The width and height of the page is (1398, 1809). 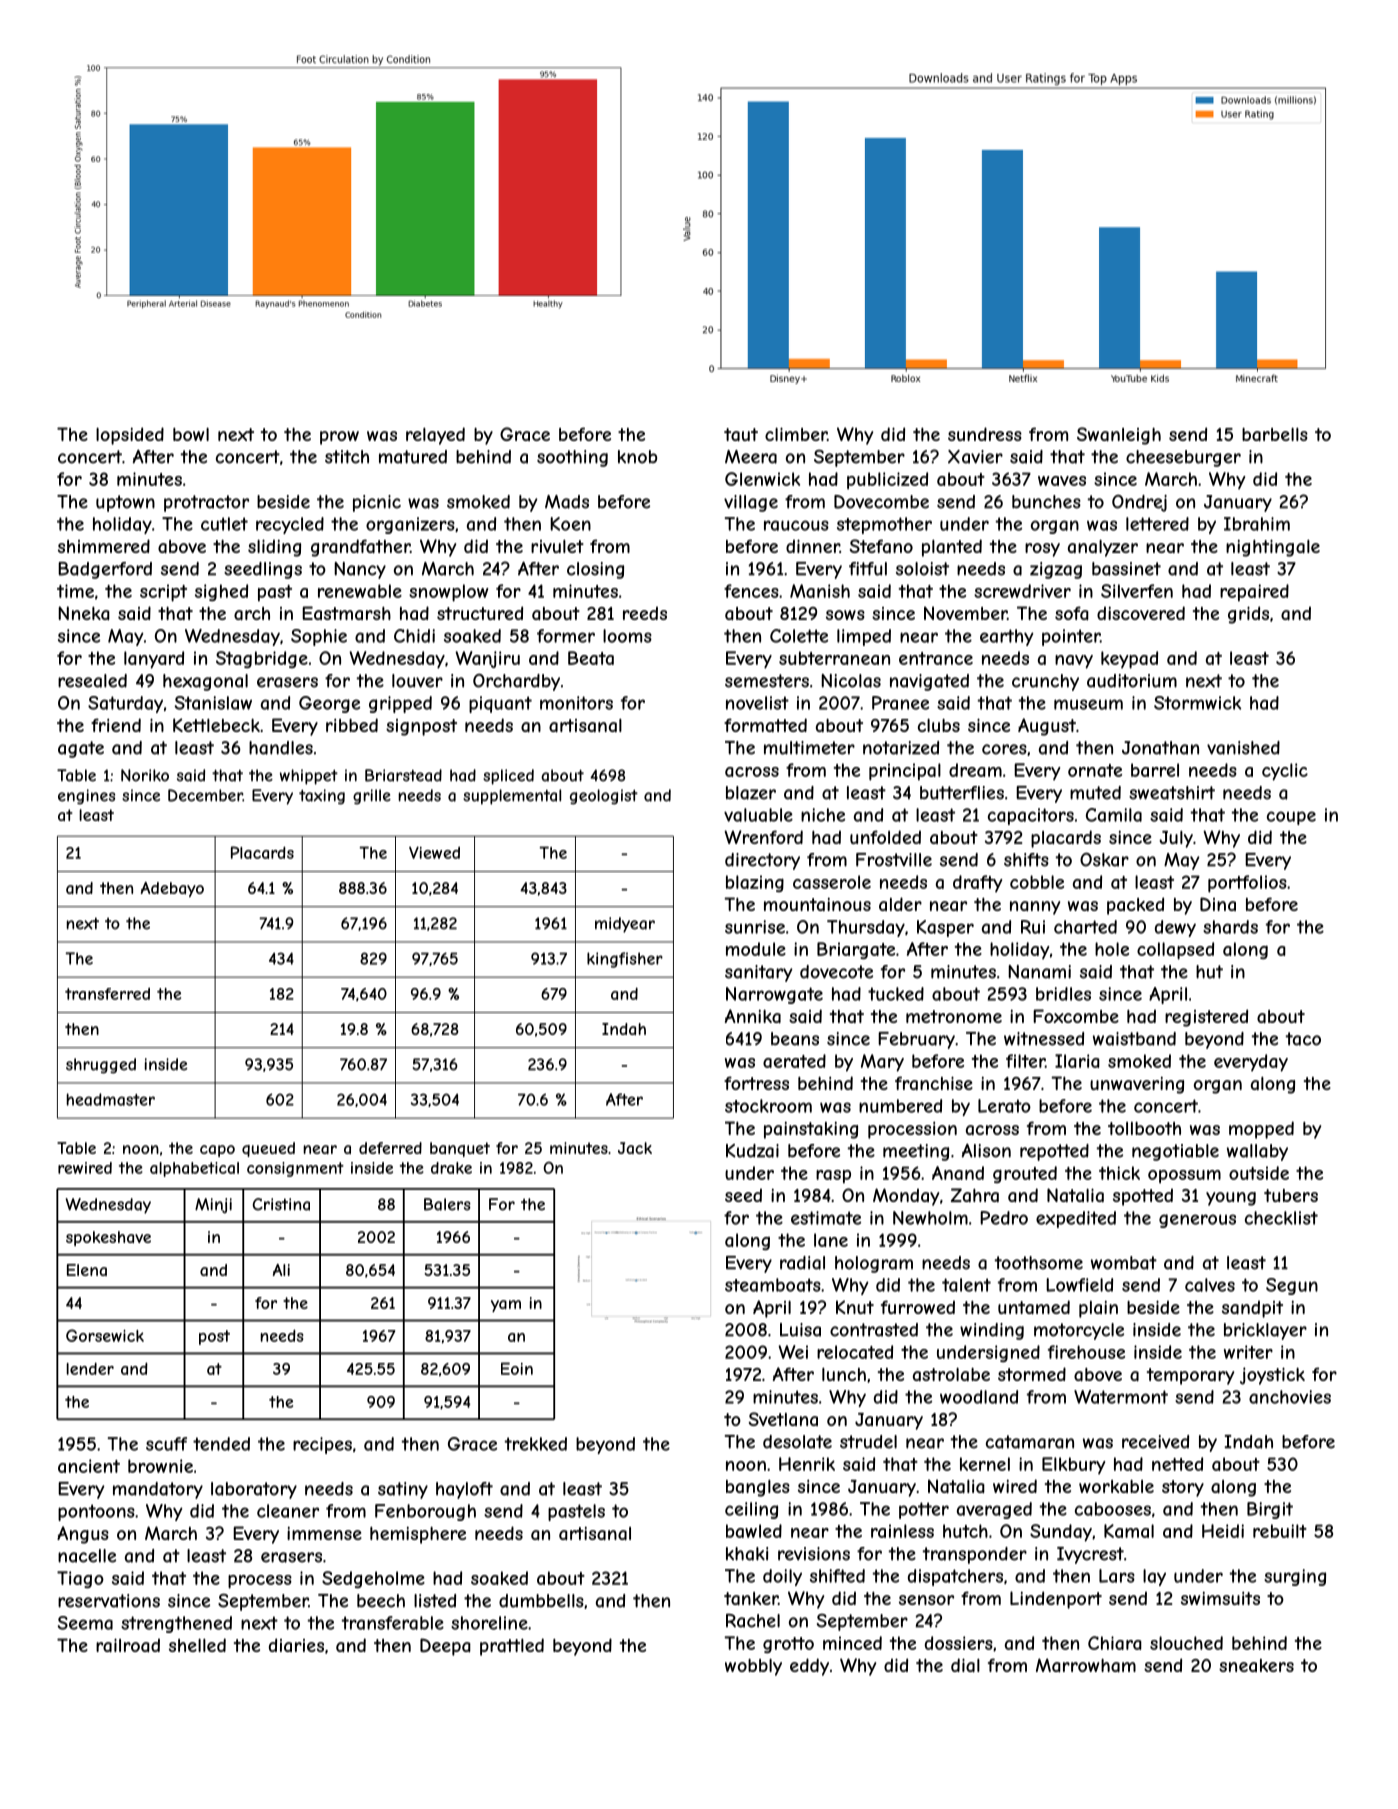 I want to click on wobbly, so click(x=753, y=1667).
